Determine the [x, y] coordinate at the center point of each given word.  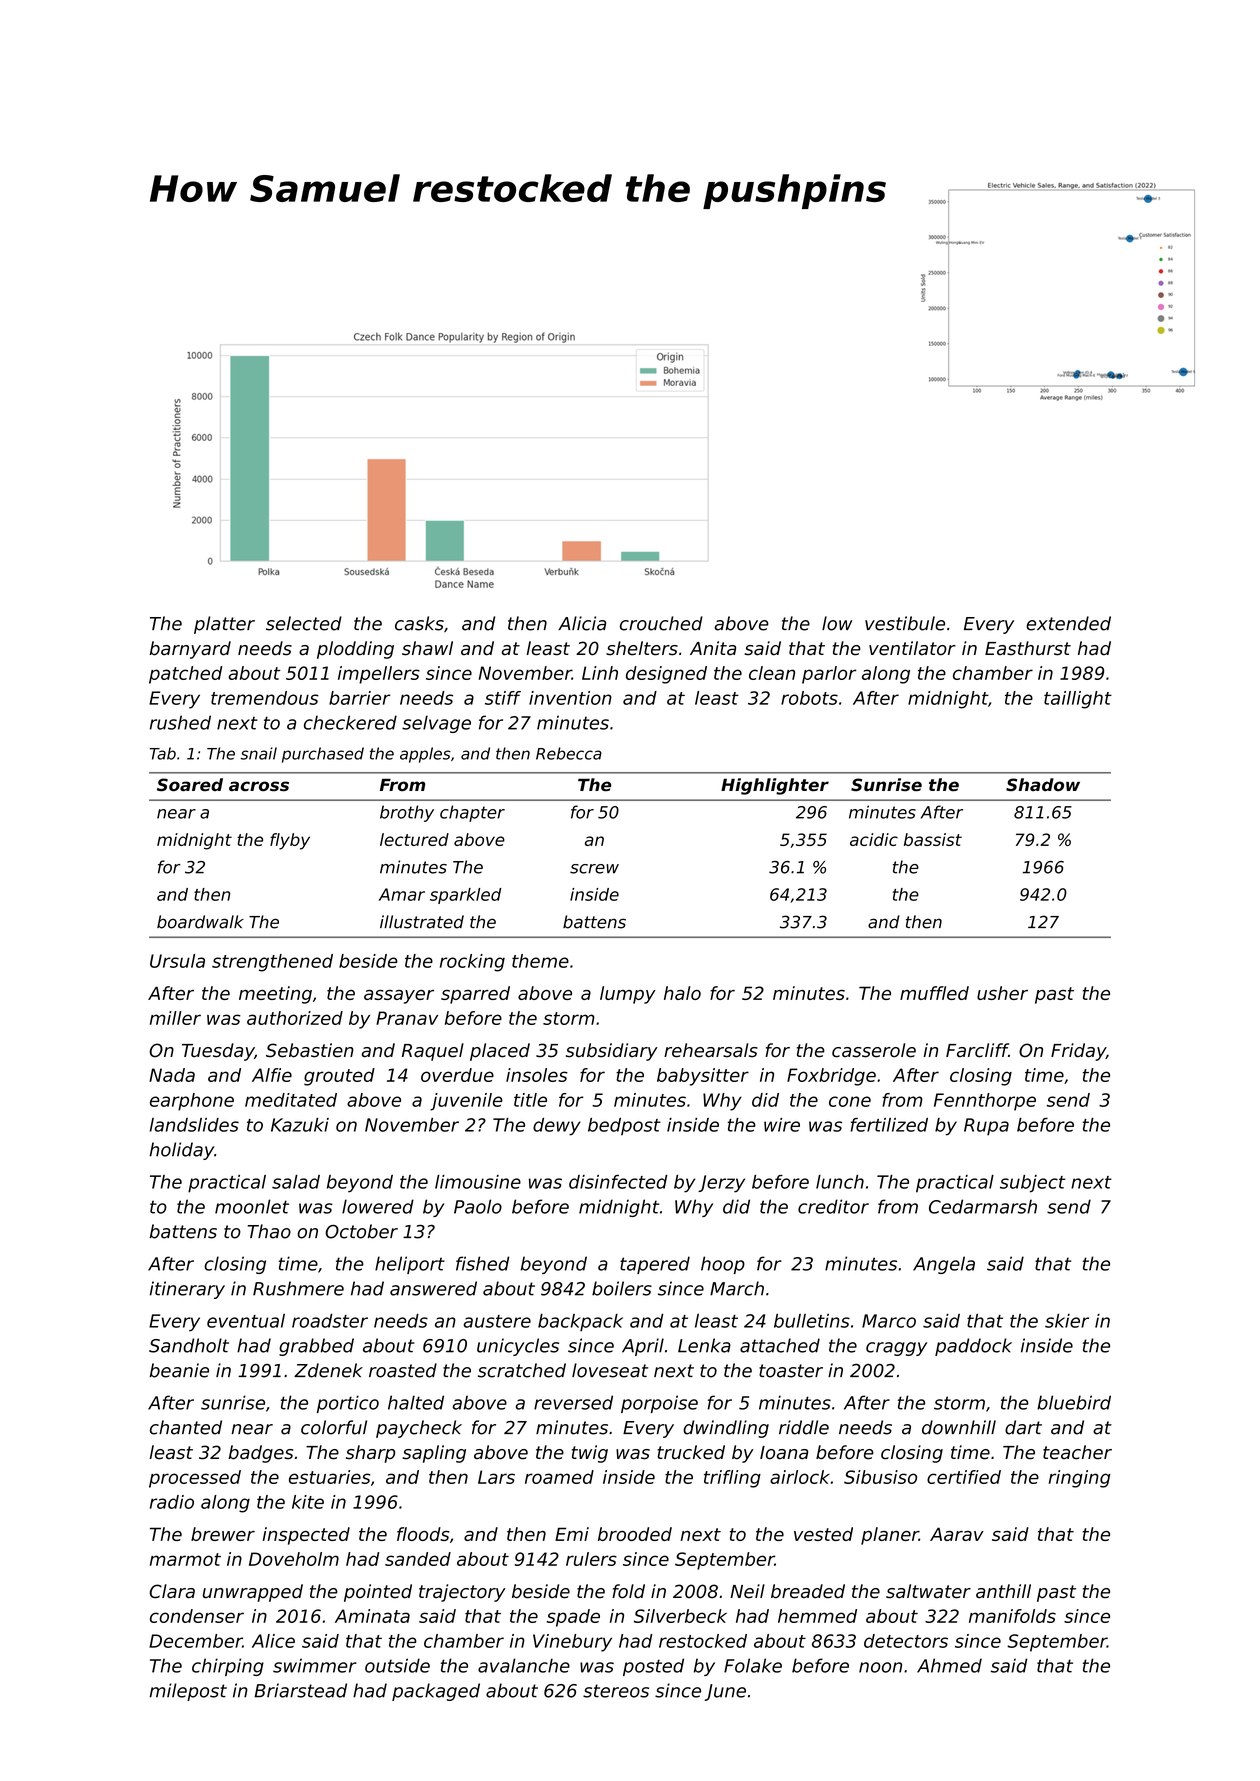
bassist [933, 839]
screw [594, 869]
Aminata [372, 1616]
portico [348, 1404]
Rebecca [569, 753]
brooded [635, 1534]
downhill [959, 1427]
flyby [290, 841]
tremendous [265, 698]
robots [809, 698]
